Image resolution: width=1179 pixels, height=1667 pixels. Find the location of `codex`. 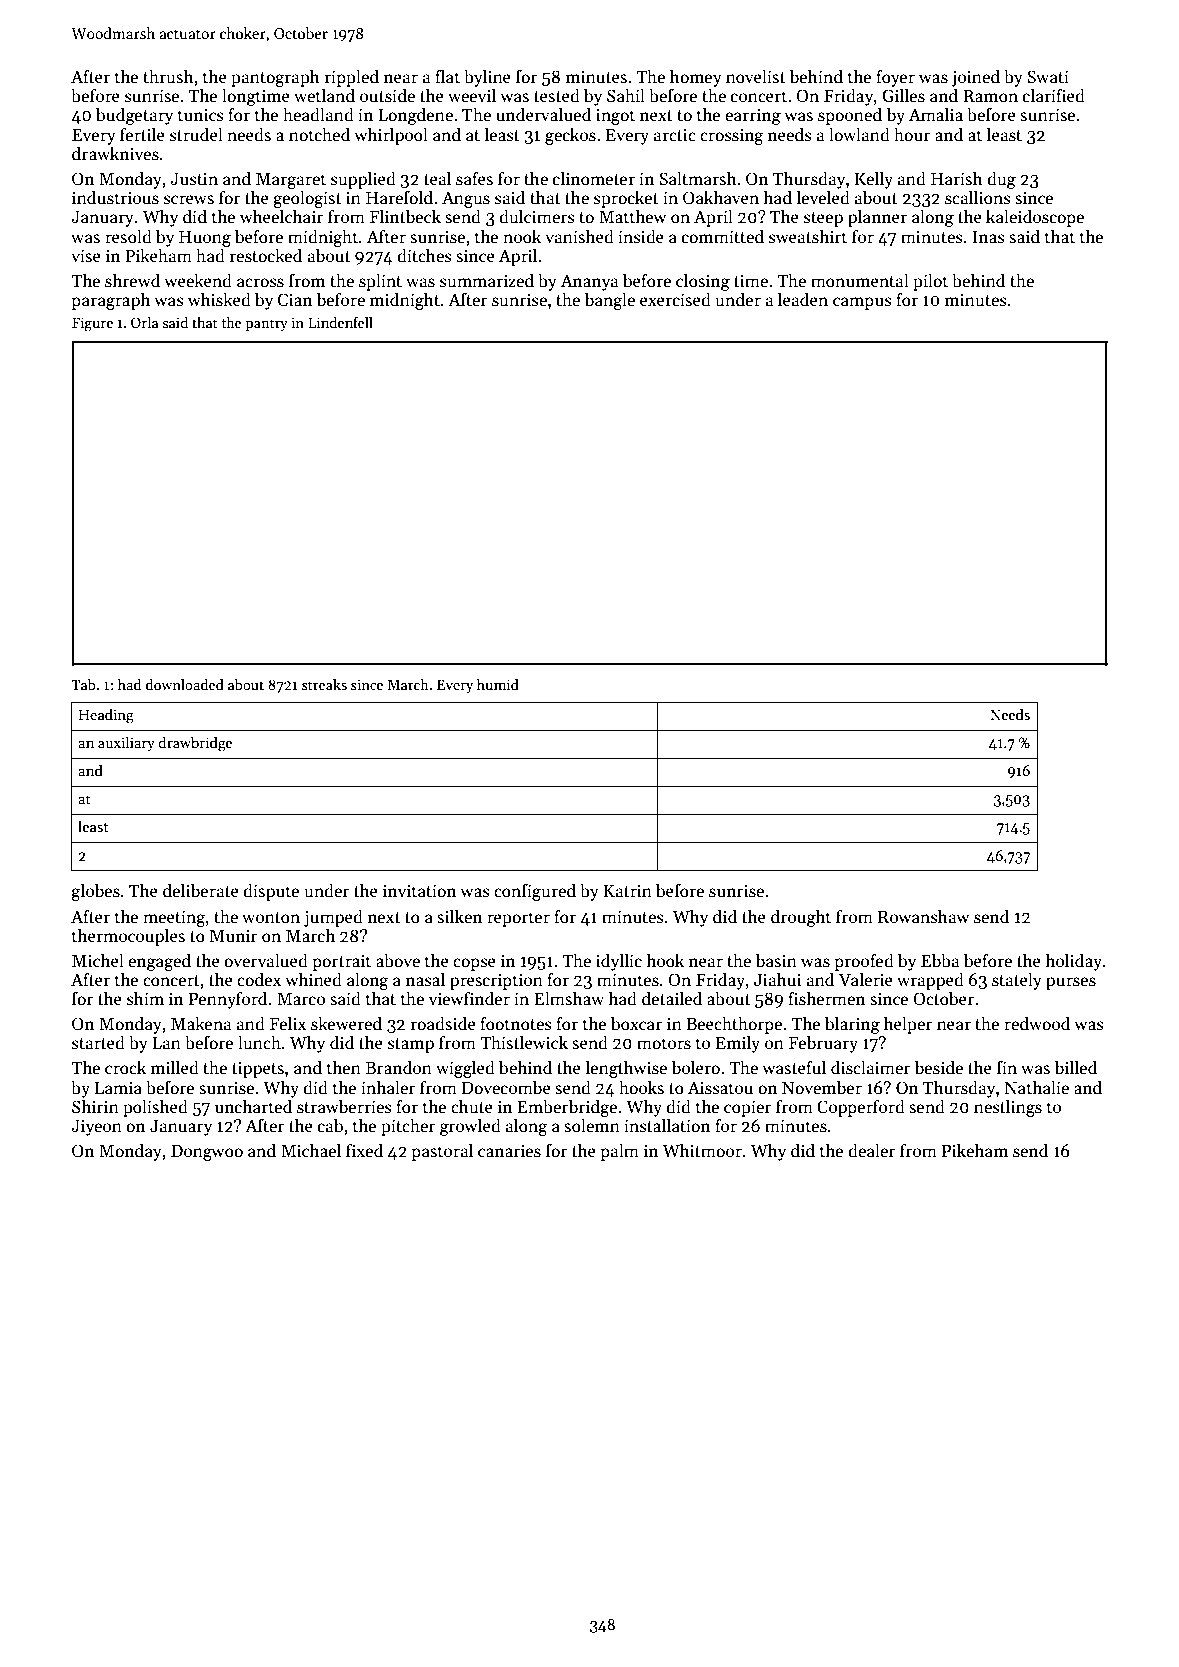

codex is located at coordinates (259, 979).
